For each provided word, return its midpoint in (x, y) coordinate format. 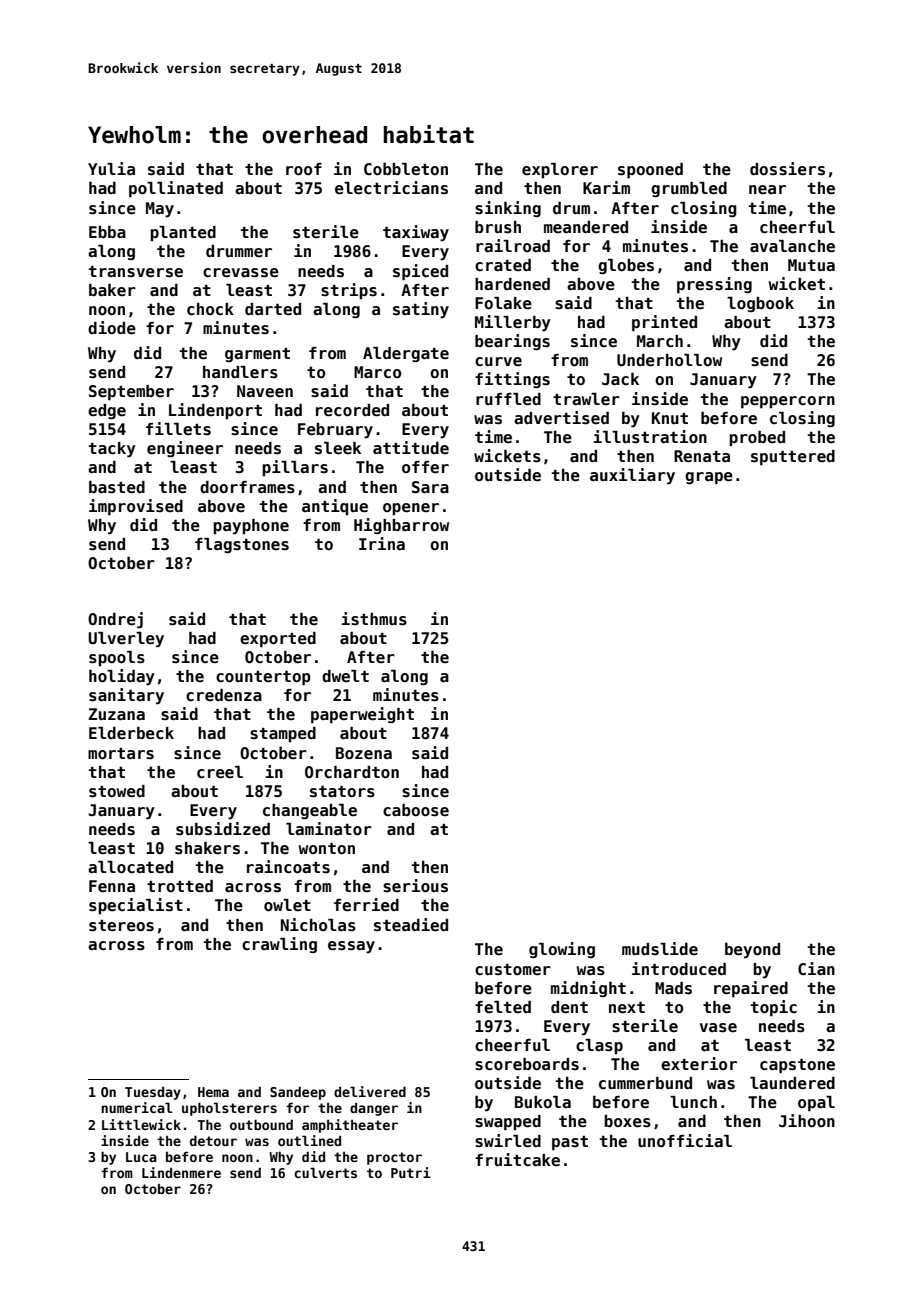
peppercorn (788, 402)
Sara (430, 487)
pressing (714, 285)
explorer (560, 170)
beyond (752, 951)
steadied (411, 925)
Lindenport (215, 411)
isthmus (374, 619)
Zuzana (117, 714)
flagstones (242, 545)
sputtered (793, 458)
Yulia (111, 168)
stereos (121, 926)
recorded (352, 410)
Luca (141, 1157)
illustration (650, 437)
